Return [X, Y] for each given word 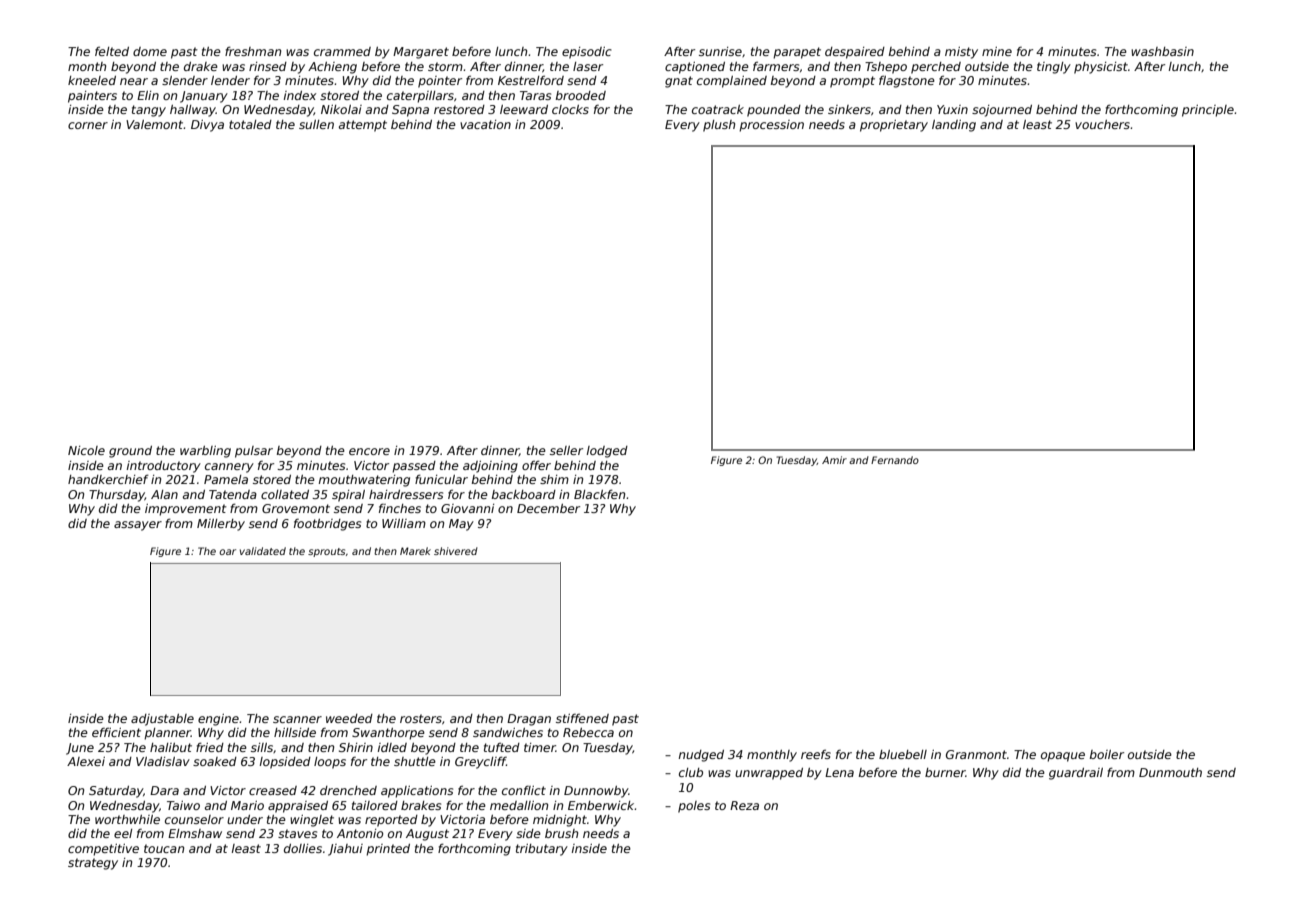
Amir [834, 460]
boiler [1107, 754]
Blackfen [599, 494]
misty [961, 53]
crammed [342, 51]
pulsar [254, 452]
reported [391, 821]
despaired [855, 53]
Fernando [895, 460]
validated [263, 551]
